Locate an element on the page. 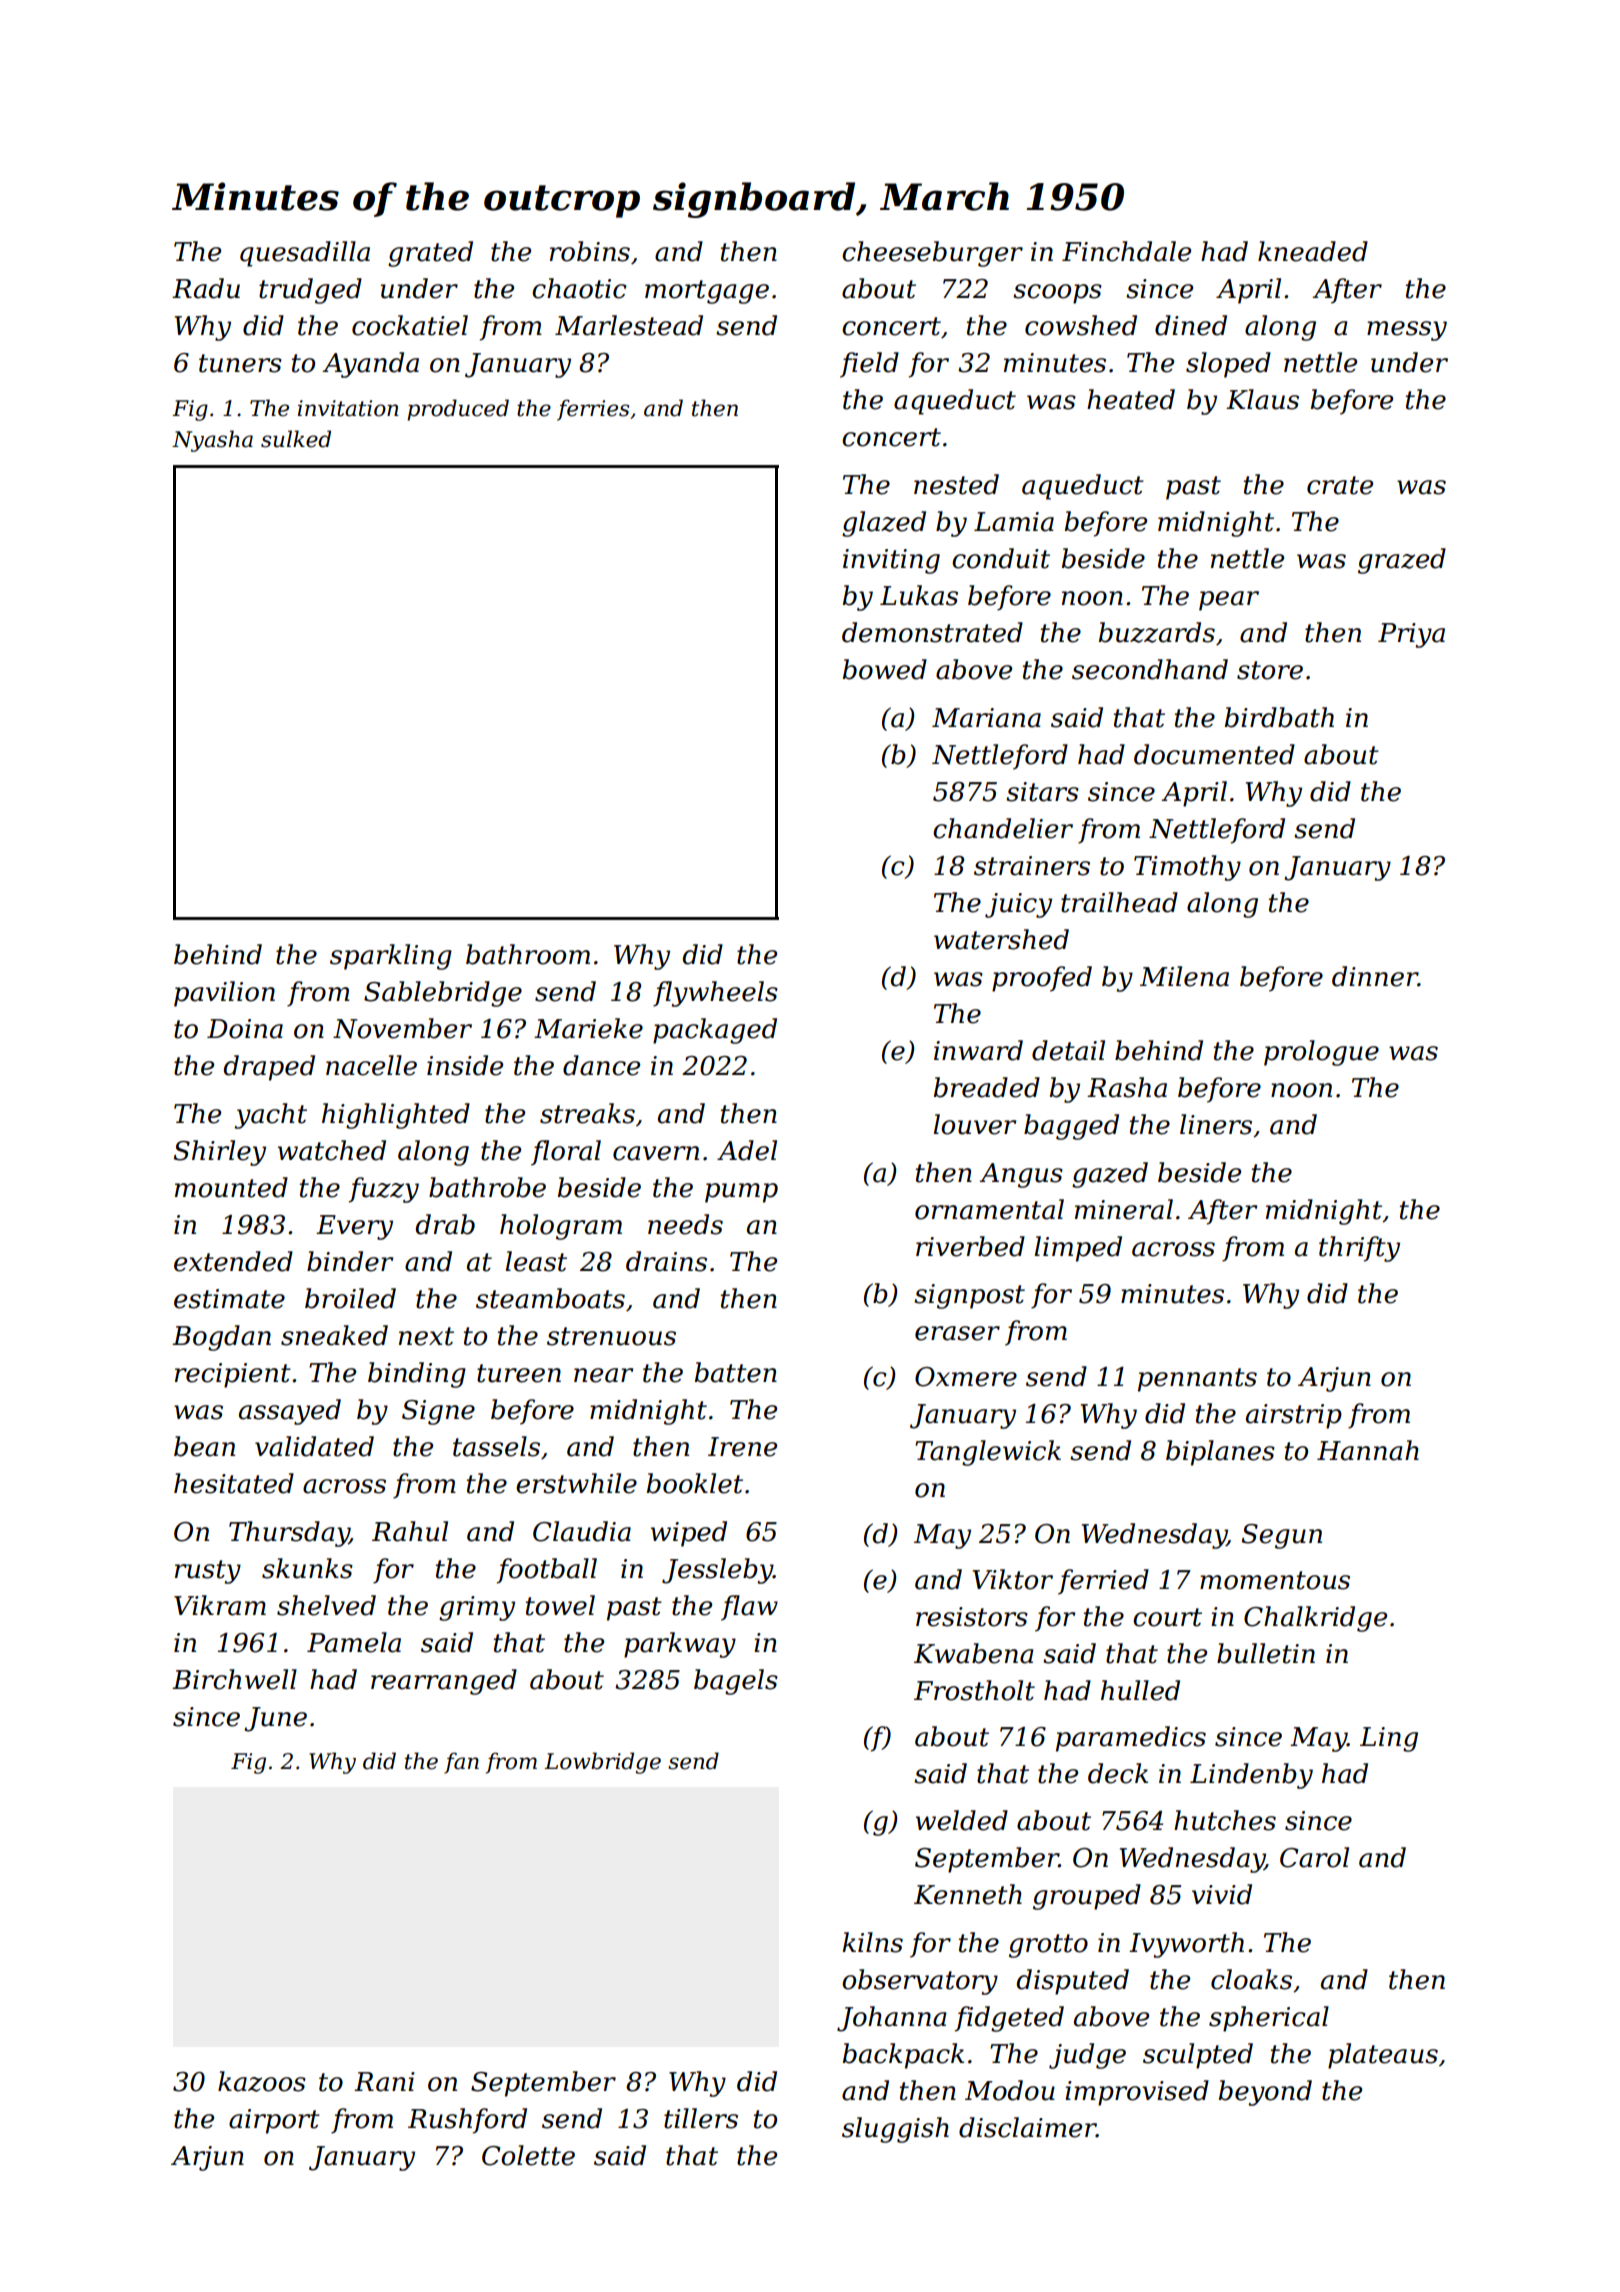 The height and width of the page is (2292, 1620). Nyasha is located at coordinates (212, 441).
